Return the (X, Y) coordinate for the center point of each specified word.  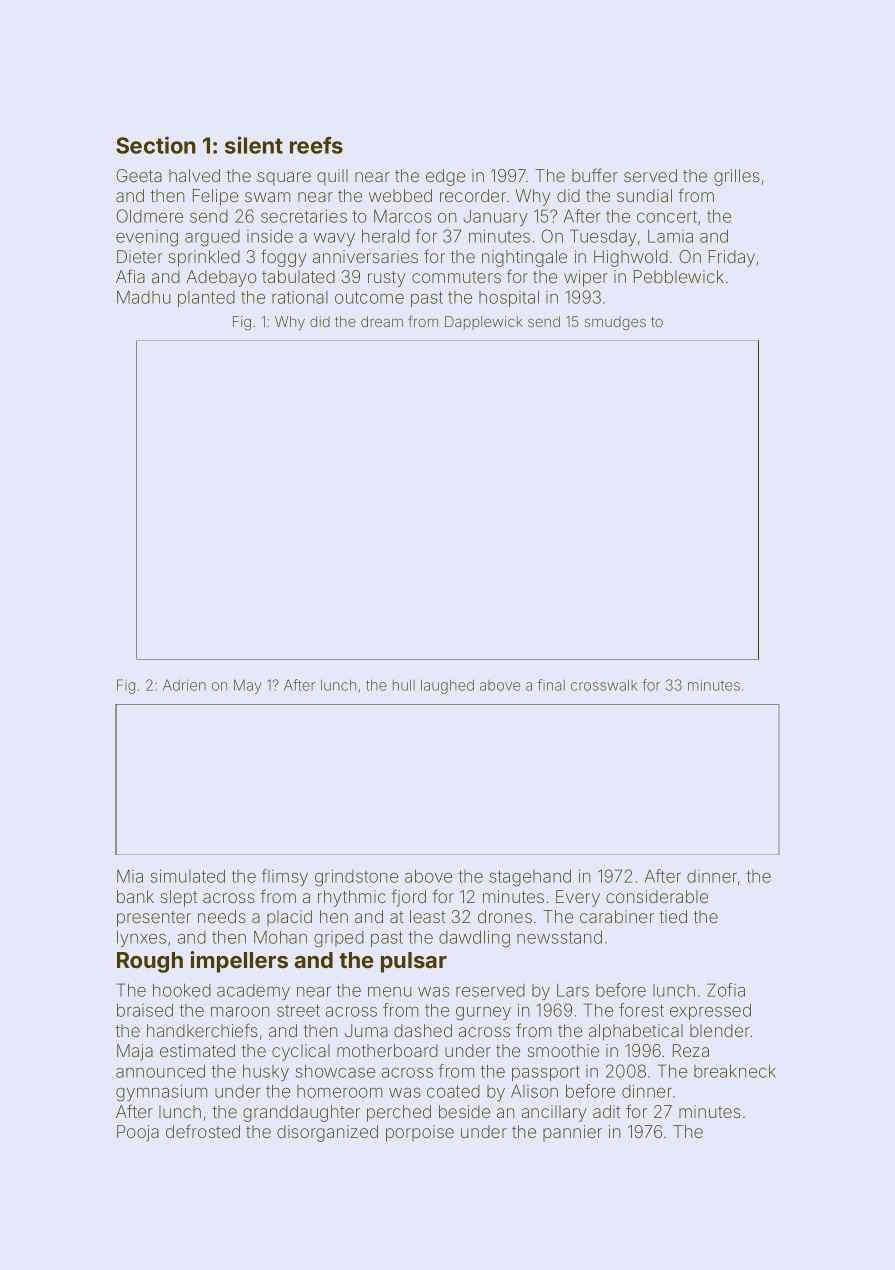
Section (156, 145)
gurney (483, 1014)
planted (206, 299)
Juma (366, 1030)
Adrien (184, 685)
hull (404, 685)
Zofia (726, 990)
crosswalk (604, 685)
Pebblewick (679, 276)
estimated (197, 1050)
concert (667, 216)
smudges (615, 323)
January (495, 218)
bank (135, 896)
